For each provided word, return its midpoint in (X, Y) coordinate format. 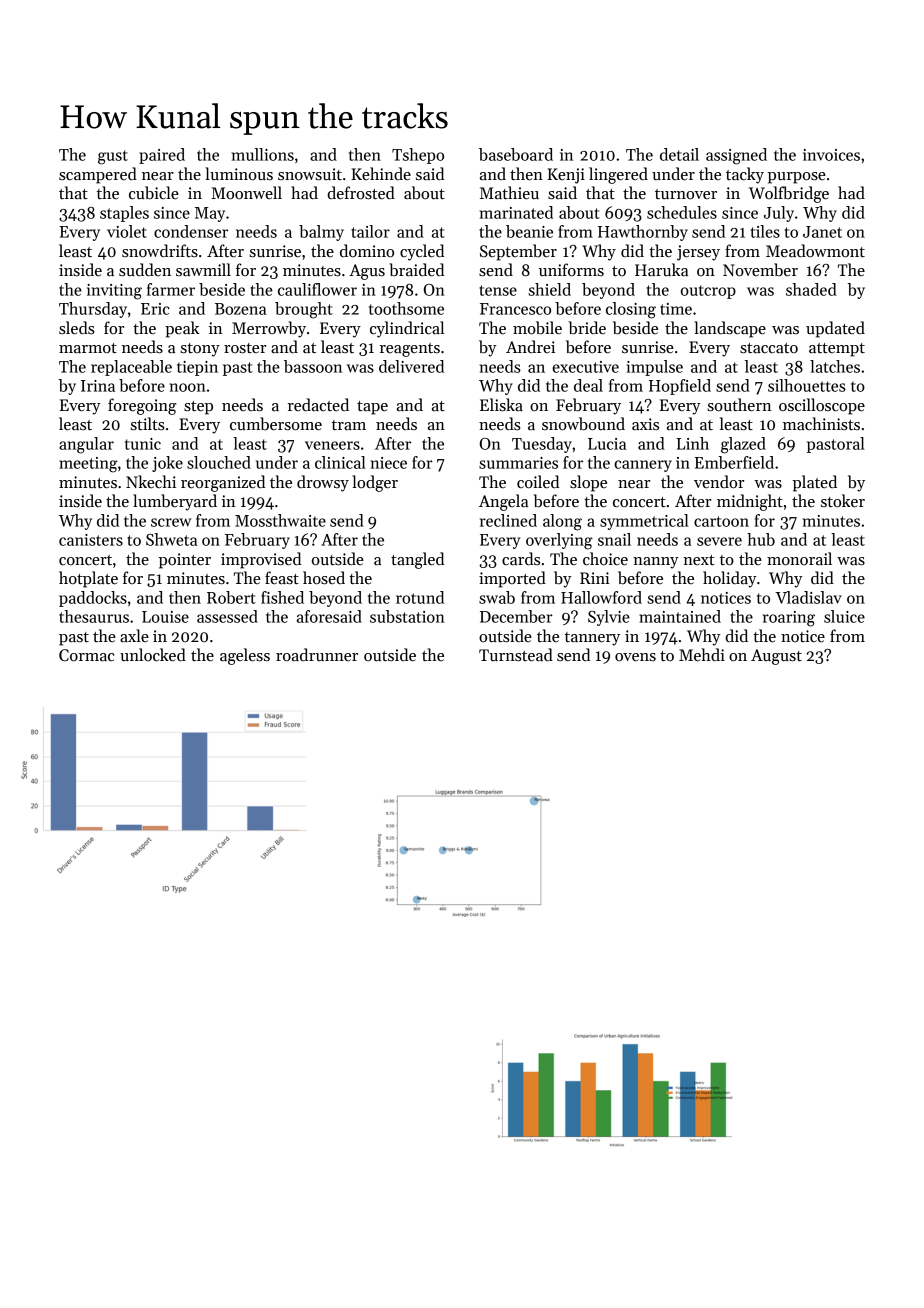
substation (407, 616)
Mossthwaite (280, 520)
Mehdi (702, 655)
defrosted (361, 193)
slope (588, 483)
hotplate (88, 579)
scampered (98, 175)
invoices (831, 155)
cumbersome (276, 424)
